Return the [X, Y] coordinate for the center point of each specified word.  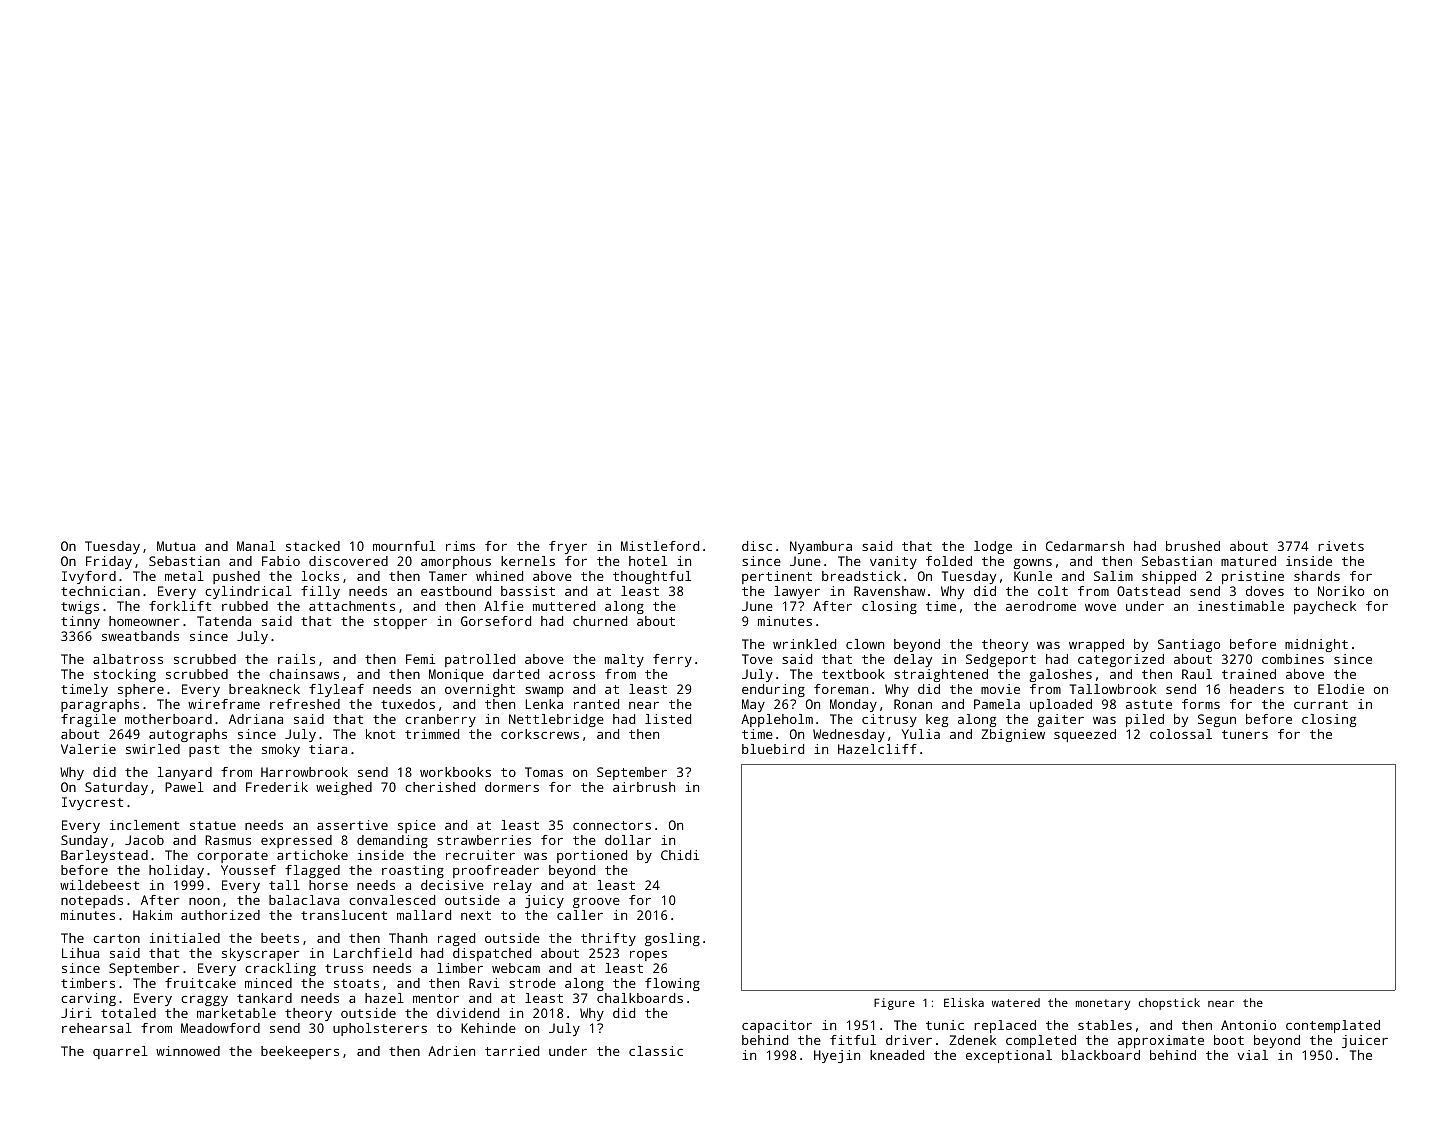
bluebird [773, 749]
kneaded [897, 1055]
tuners [1245, 734]
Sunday [84, 841]
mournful [404, 546]
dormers [512, 787]
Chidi [680, 855]
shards [1317, 576]
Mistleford [660, 546]
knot [380, 734]
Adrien [451, 1051]
